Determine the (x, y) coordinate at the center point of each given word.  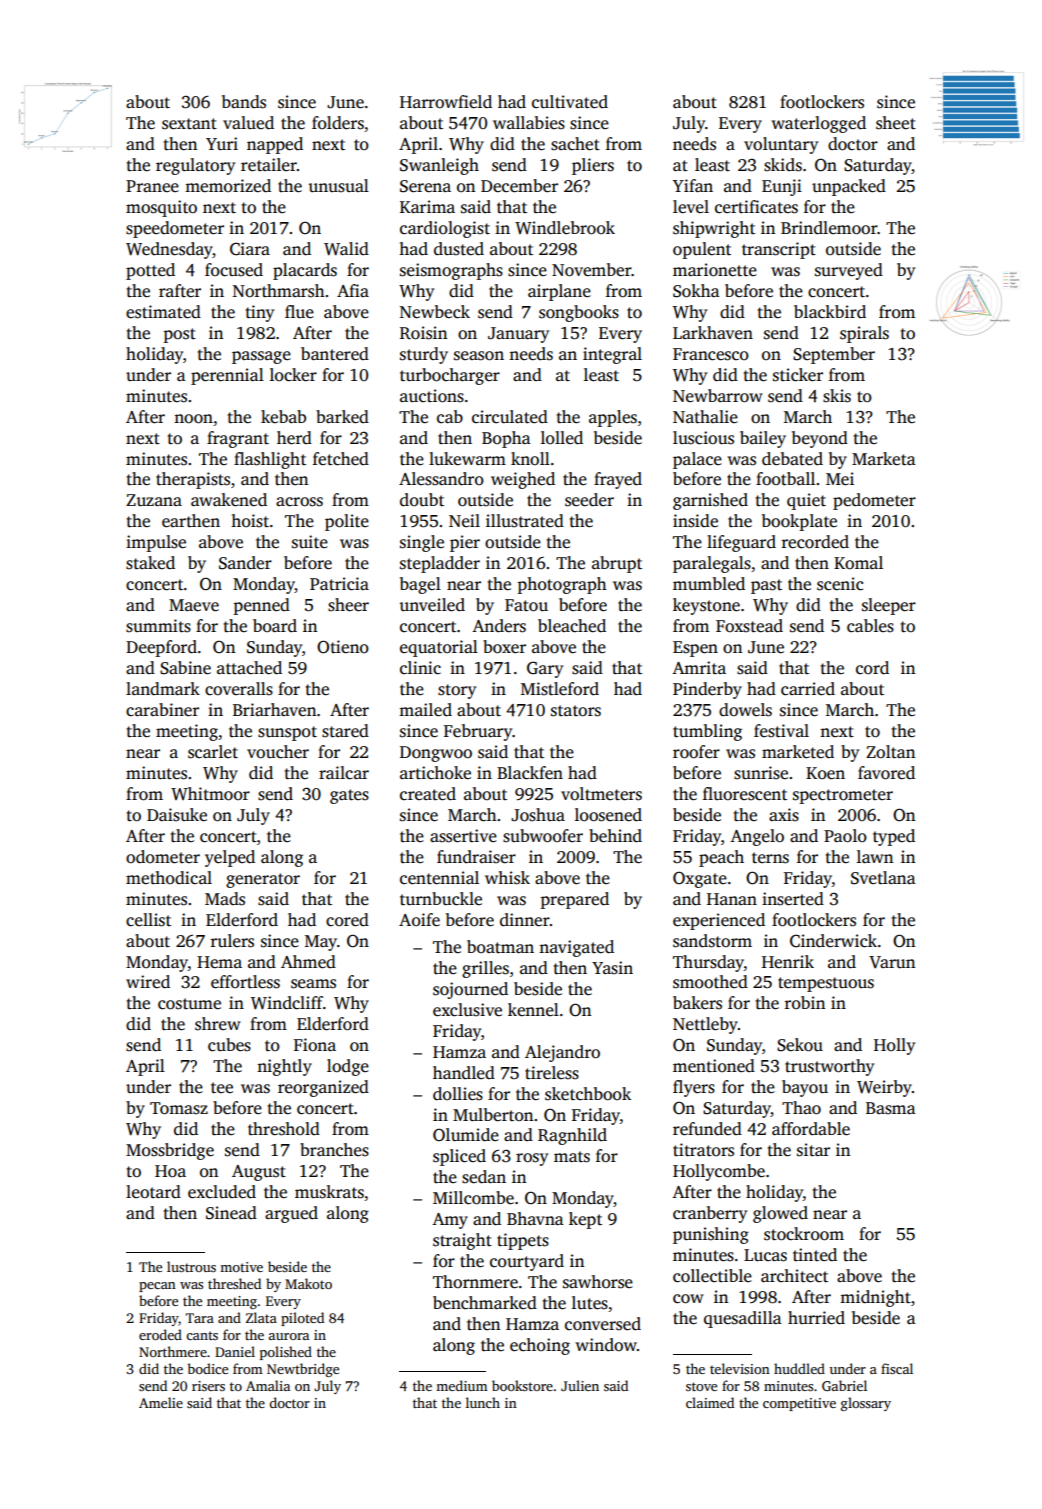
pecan (157, 1287)
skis (837, 396)
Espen (695, 649)
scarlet (213, 752)
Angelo (757, 837)
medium (462, 1385)
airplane (559, 292)
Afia (353, 290)
